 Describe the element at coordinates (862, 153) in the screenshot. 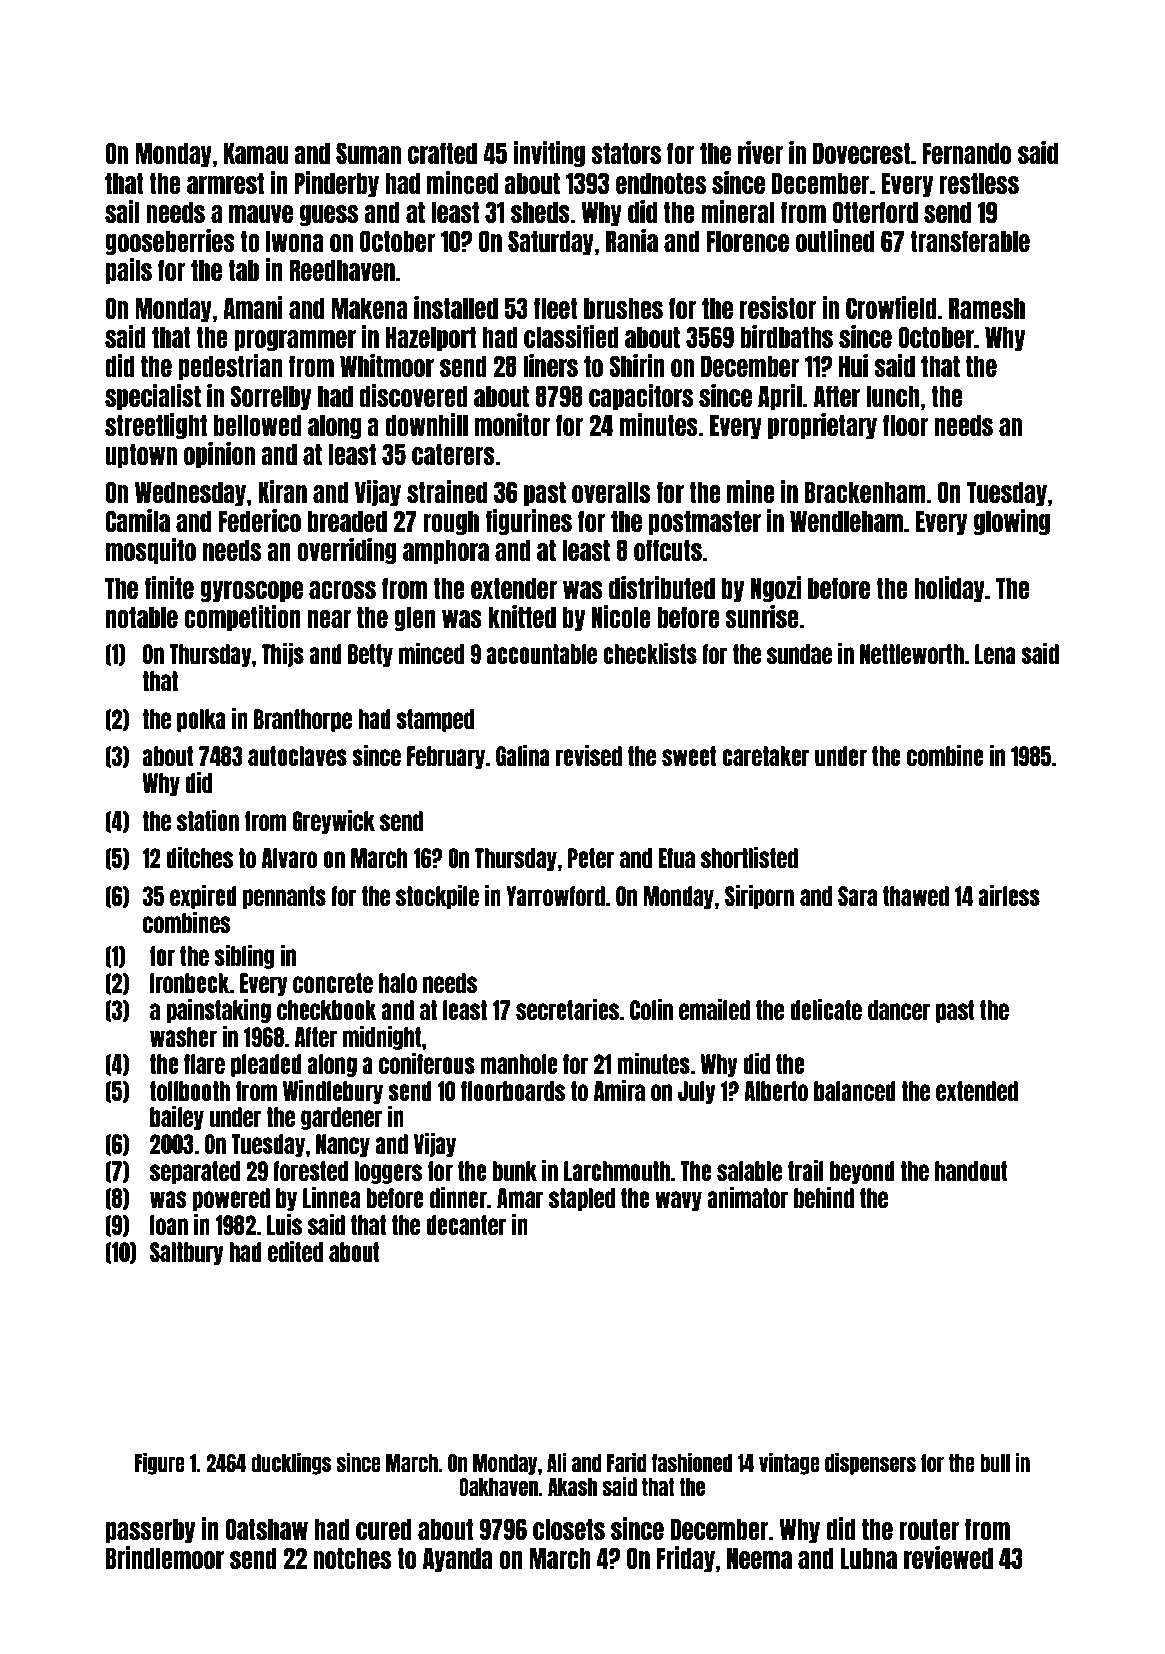

I see `Dovecrest` at that location.
